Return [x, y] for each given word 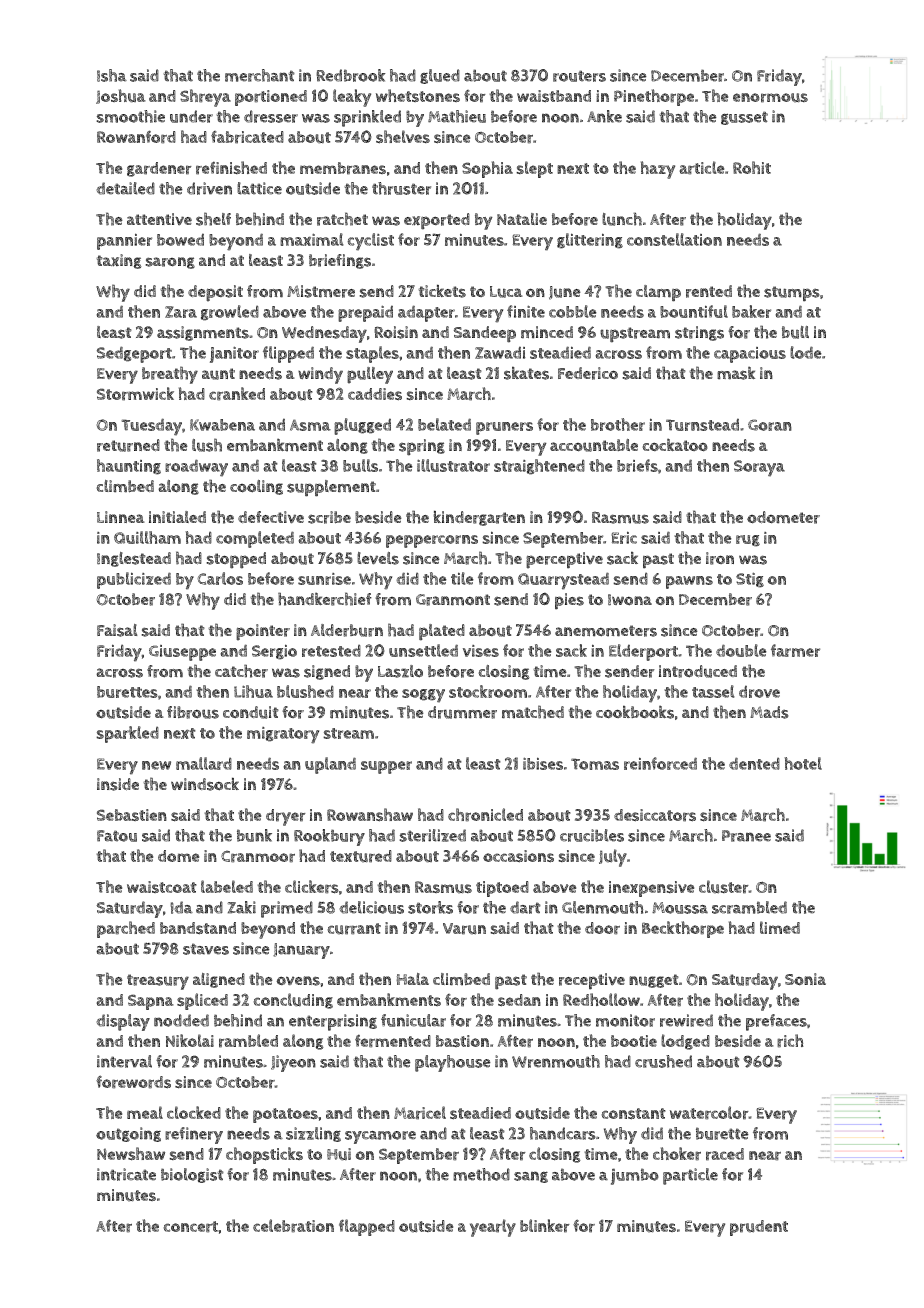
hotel [803, 763]
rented [709, 291]
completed [255, 539]
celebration [293, 1226]
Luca [506, 292]
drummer [462, 712]
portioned [271, 98]
